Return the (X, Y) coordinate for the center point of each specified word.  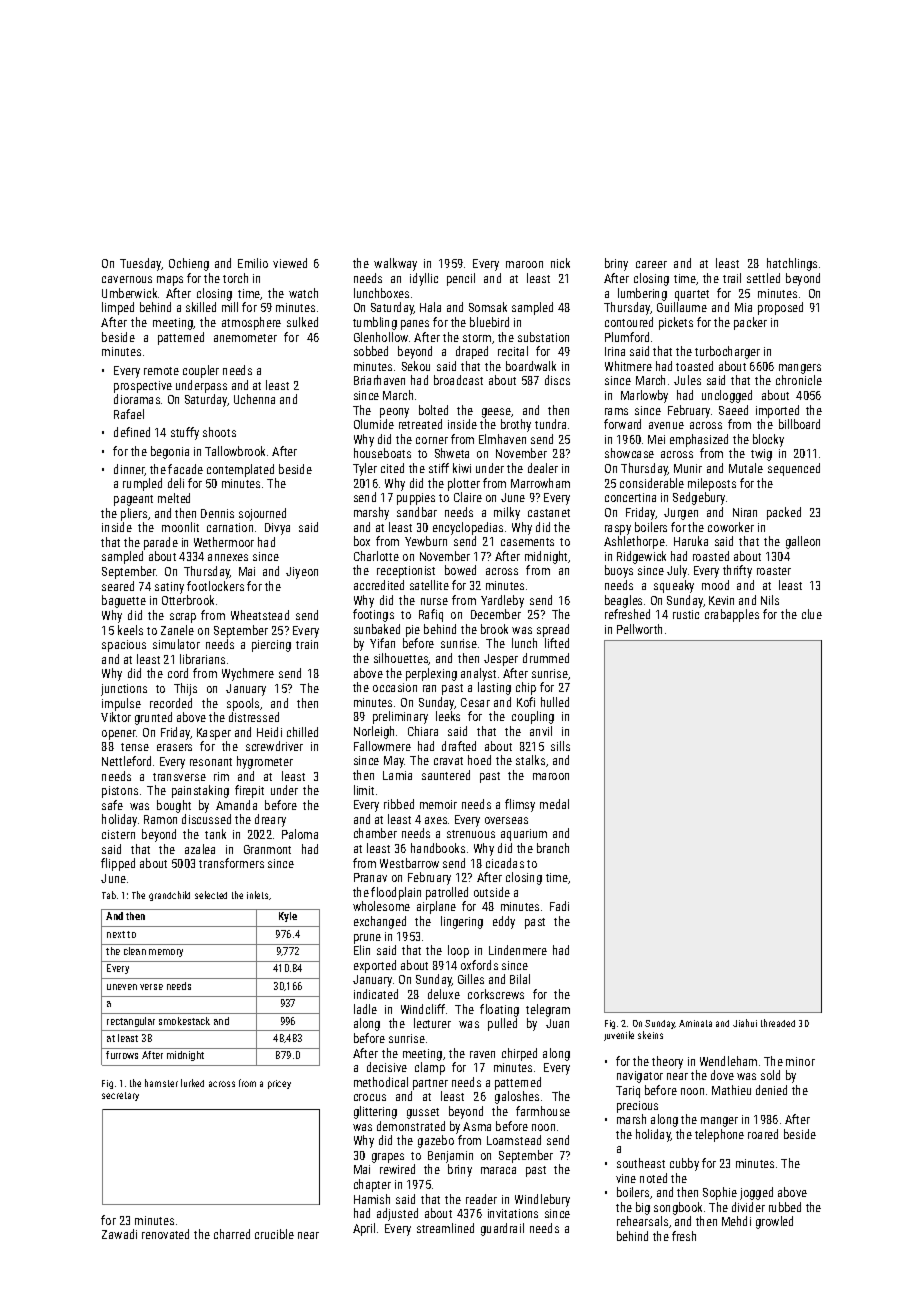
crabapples (732, 615)
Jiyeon (302, 573)
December (496, 614)
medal (554, 804)
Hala (430, 307)
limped (118, 308)
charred (232, 1234)
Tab (109, 895)
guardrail (502, 1229)
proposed (780, 308)
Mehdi (736, 1221)
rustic (686, 614)
